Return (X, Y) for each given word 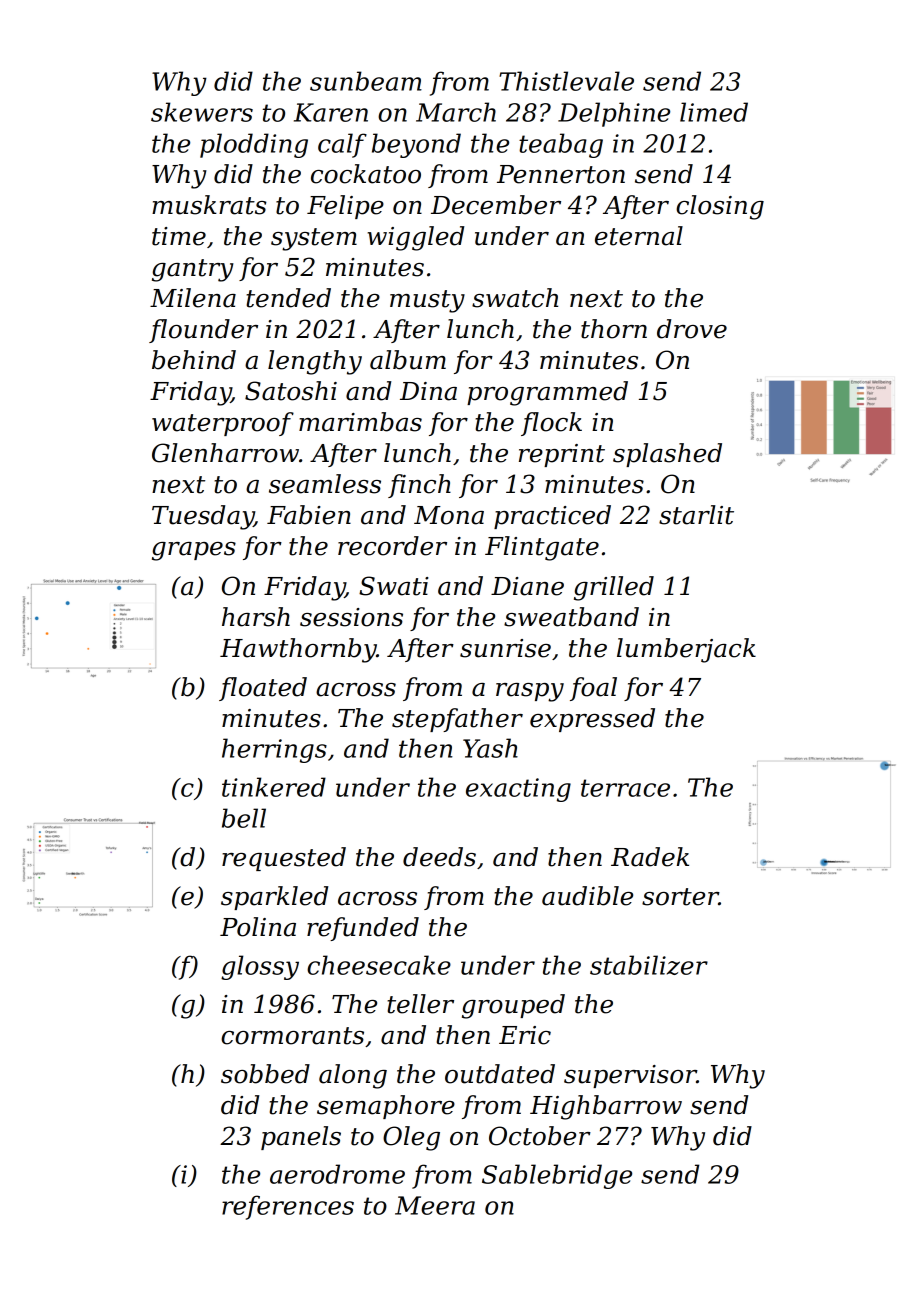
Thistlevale (566, 81)
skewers (202, 112)
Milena (193, 298)
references (288, 1207)
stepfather (457, 720)
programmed (547, 393)
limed (714, 112)
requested (284, 859)
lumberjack (686, 650)
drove (692, 329)
